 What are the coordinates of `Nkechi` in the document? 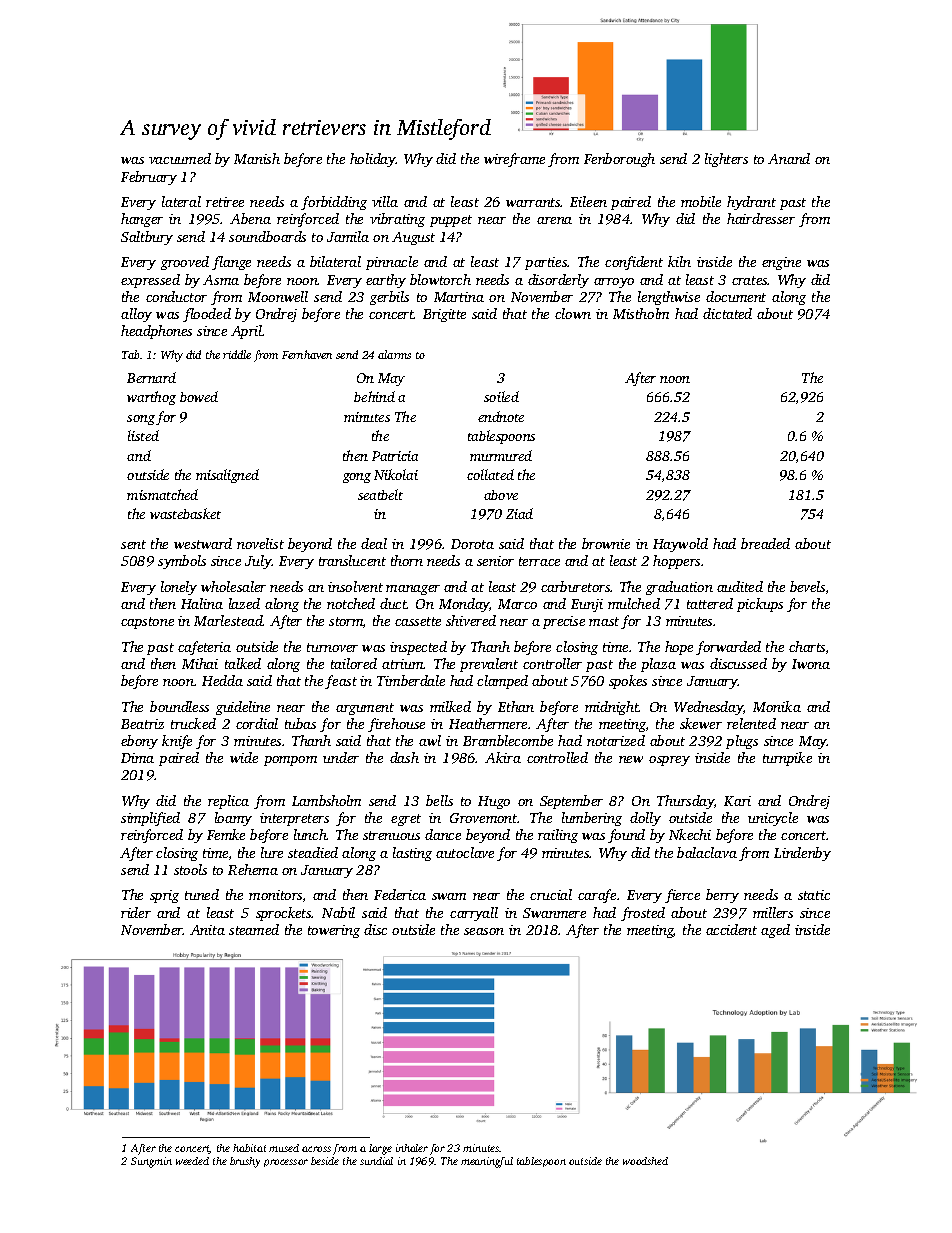 It's located at (690, 834).
